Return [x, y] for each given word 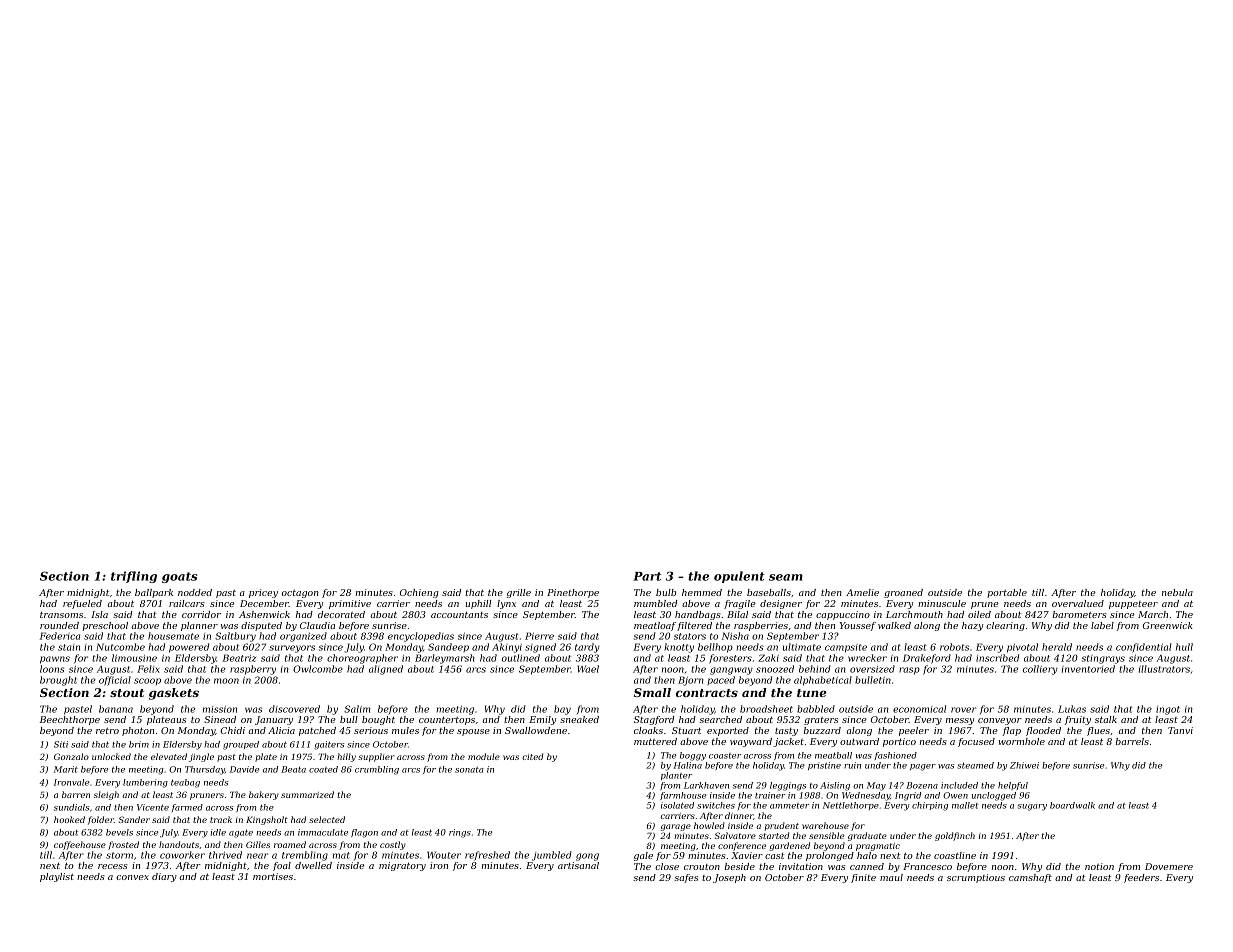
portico [899, 742]
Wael [588, 669]
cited [532, 756]
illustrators [1164, 669]
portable [1007, 593]
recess [113, 866]
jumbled [552, 856]
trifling [134, 577]
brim [139, 744]
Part [647, 576]
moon [226, 681]
